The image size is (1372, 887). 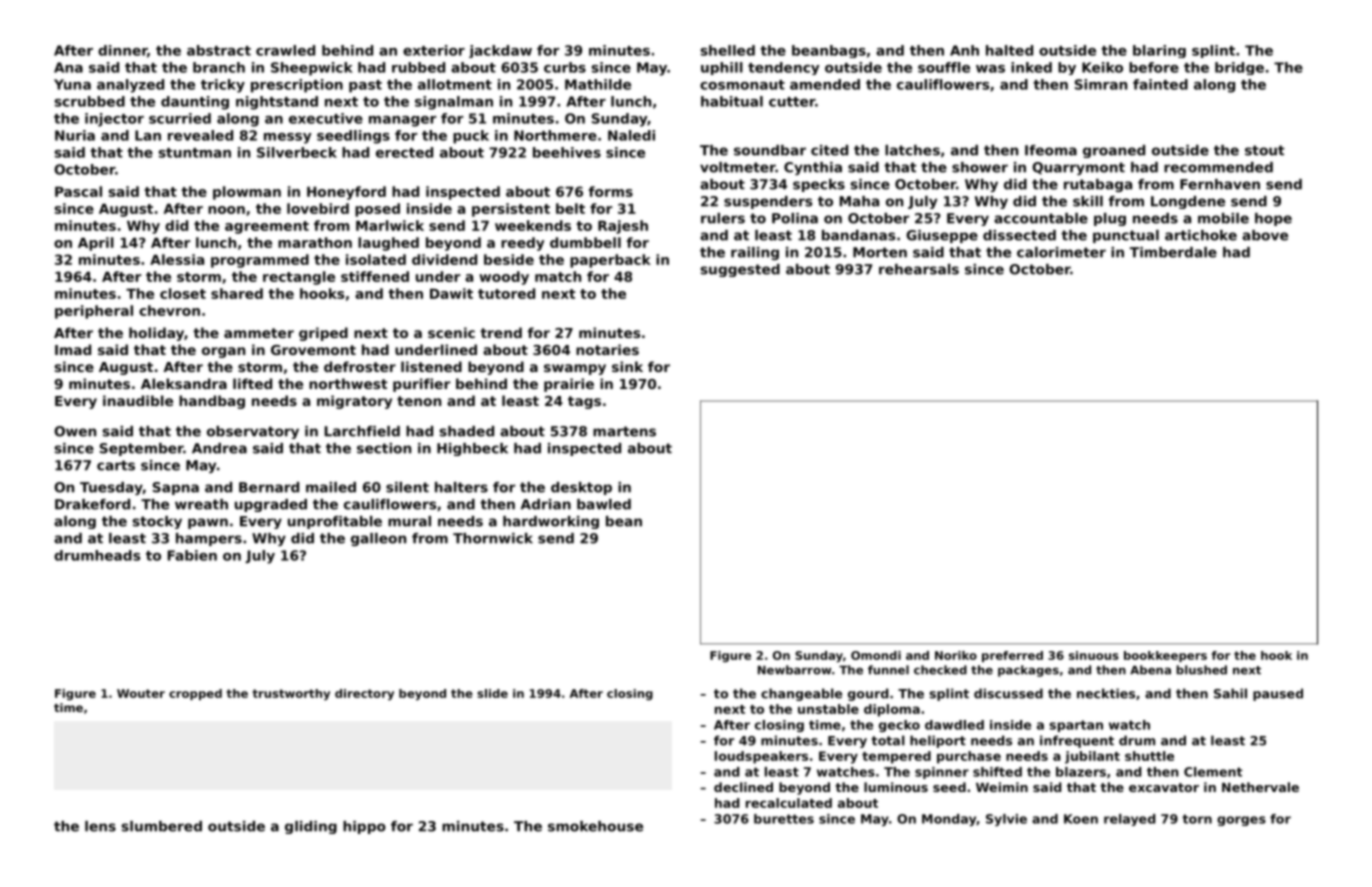 I want to click on Northmere, so click(x=555, y=135).
